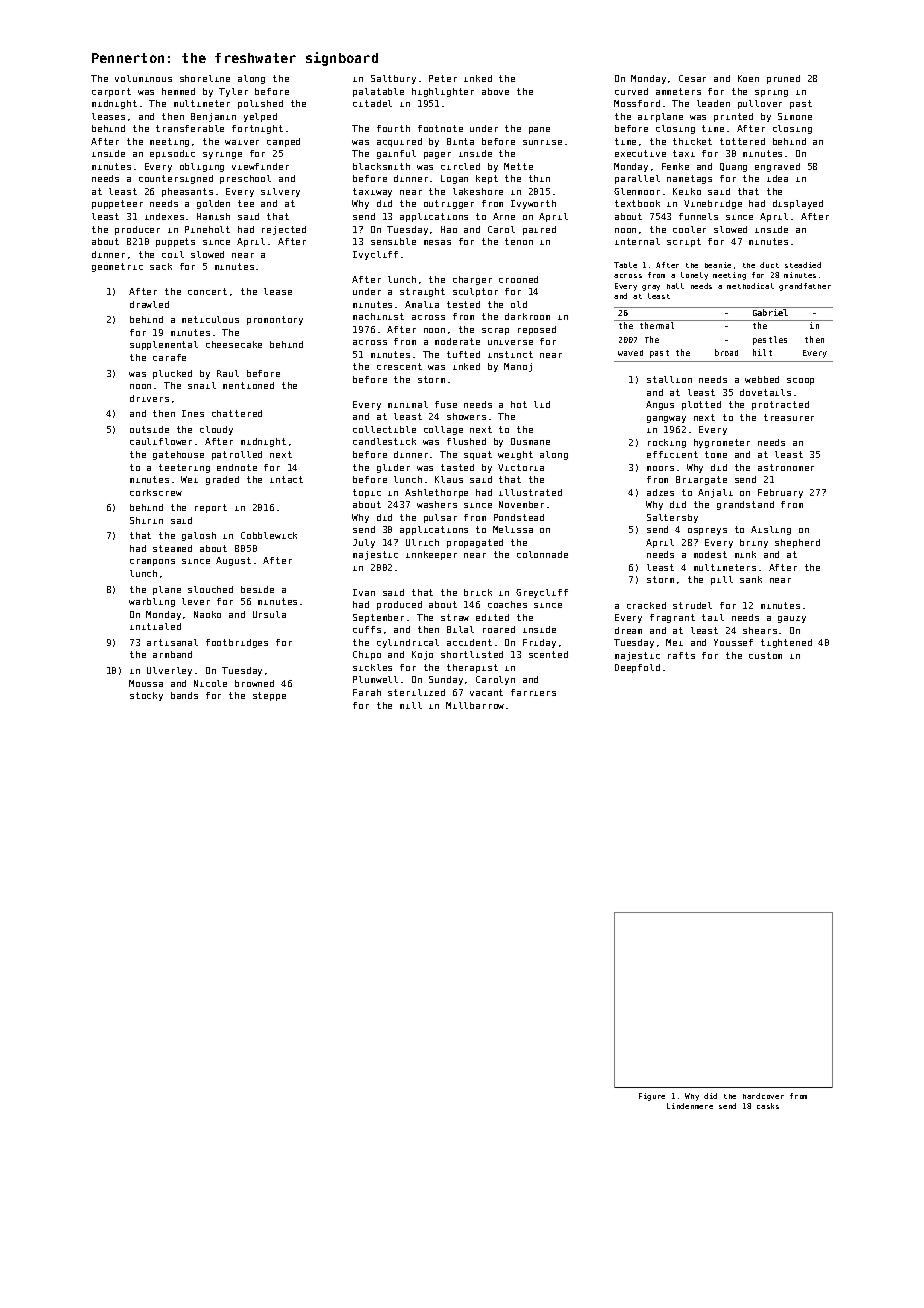  What do you see at coordinates (792, 619) in the screenshot?
I see `gauzy` at bounding box center [792, 619].
